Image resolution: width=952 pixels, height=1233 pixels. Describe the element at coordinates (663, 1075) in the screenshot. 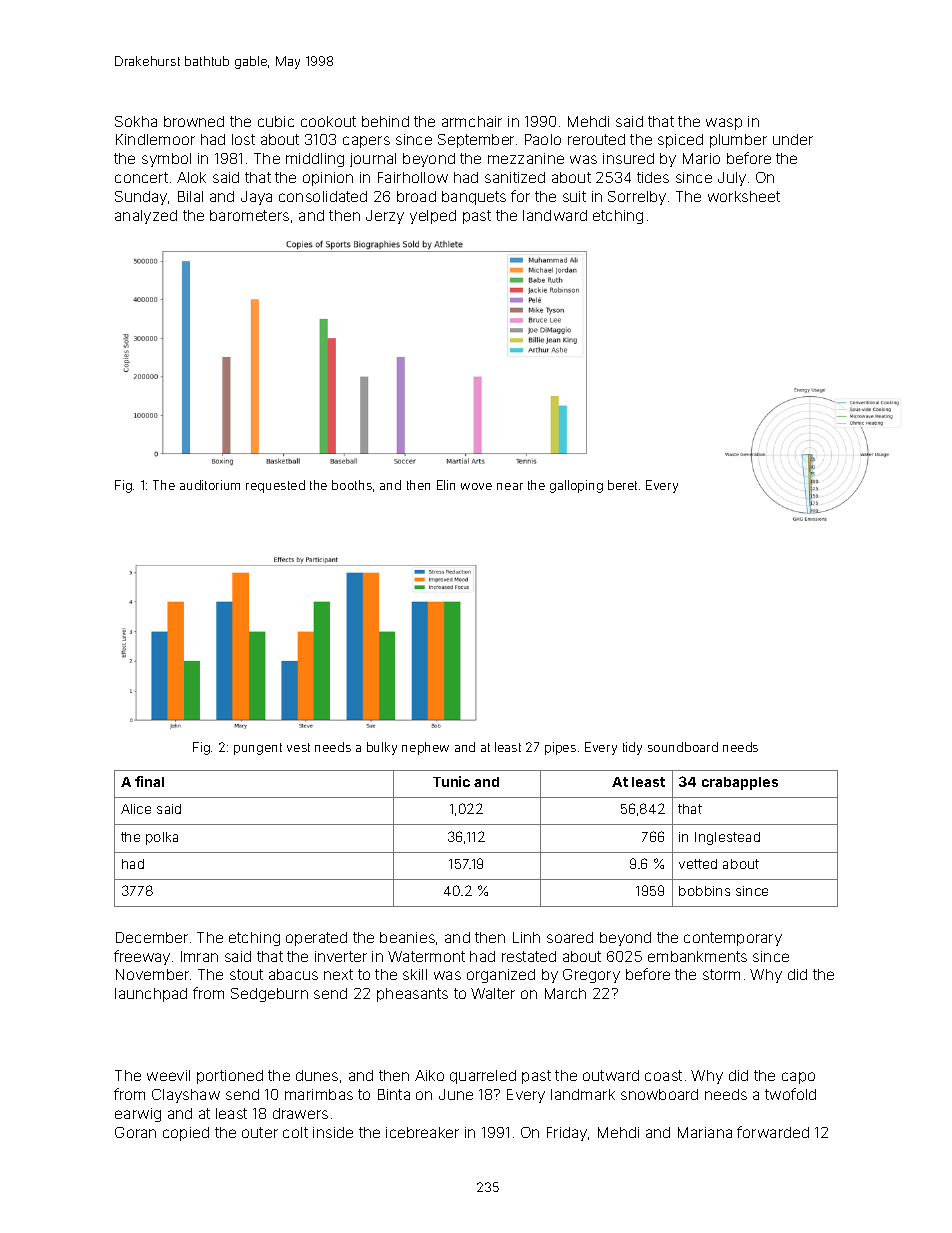

I see `coast` at that location.
